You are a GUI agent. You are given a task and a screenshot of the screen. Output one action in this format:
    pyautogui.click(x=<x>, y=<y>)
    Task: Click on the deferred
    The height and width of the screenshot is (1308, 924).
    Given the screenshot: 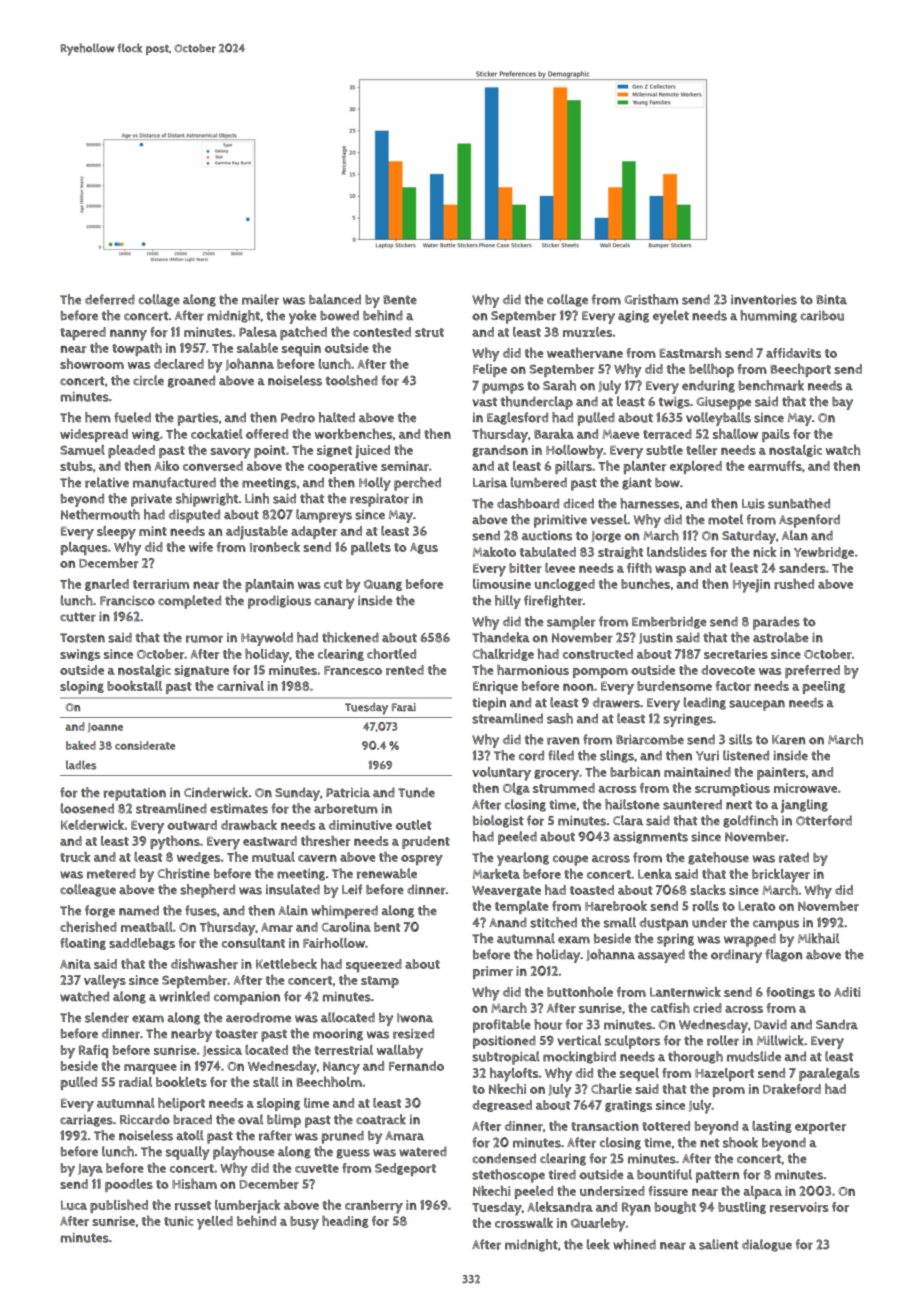 What is the action you would take?
    pyautogui.click(x=110, y=299)
